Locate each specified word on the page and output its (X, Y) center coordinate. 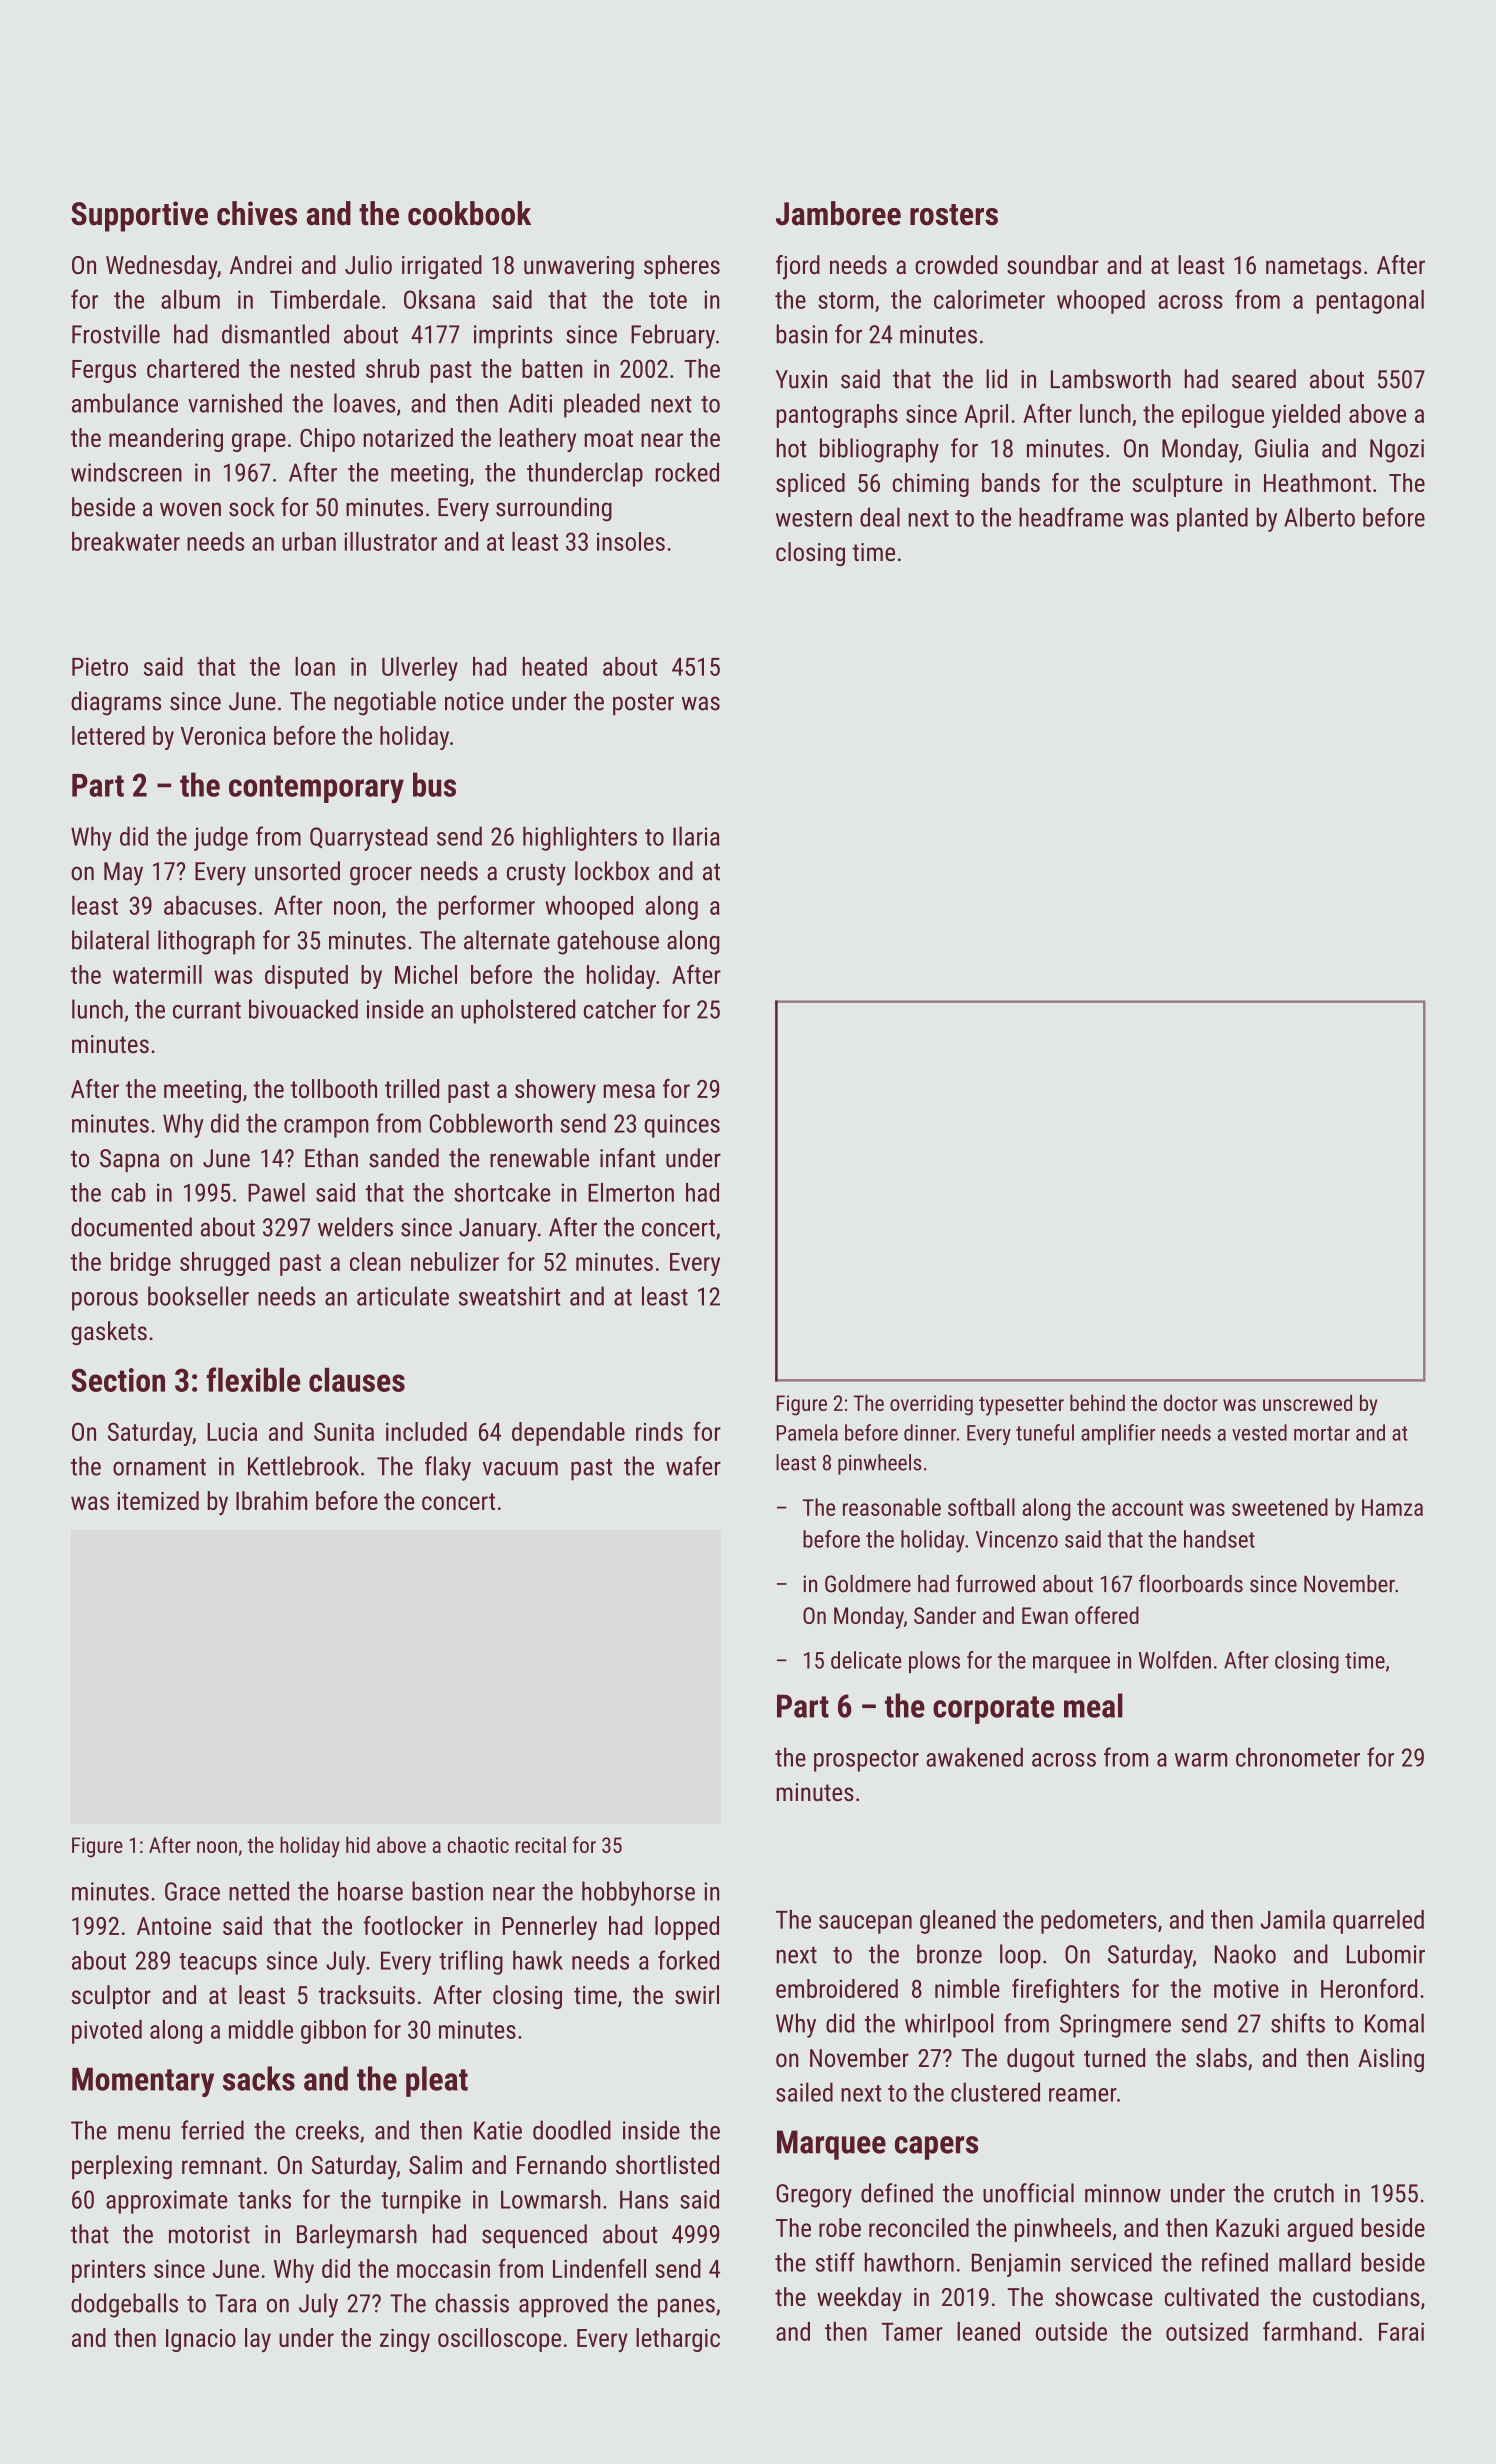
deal (880, 517)
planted (1212, 519)
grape (259, 442)
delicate (866, 1660)
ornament (159, 1467)
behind (1097, 1402)
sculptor (111, 1997)
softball (981, 1507)
